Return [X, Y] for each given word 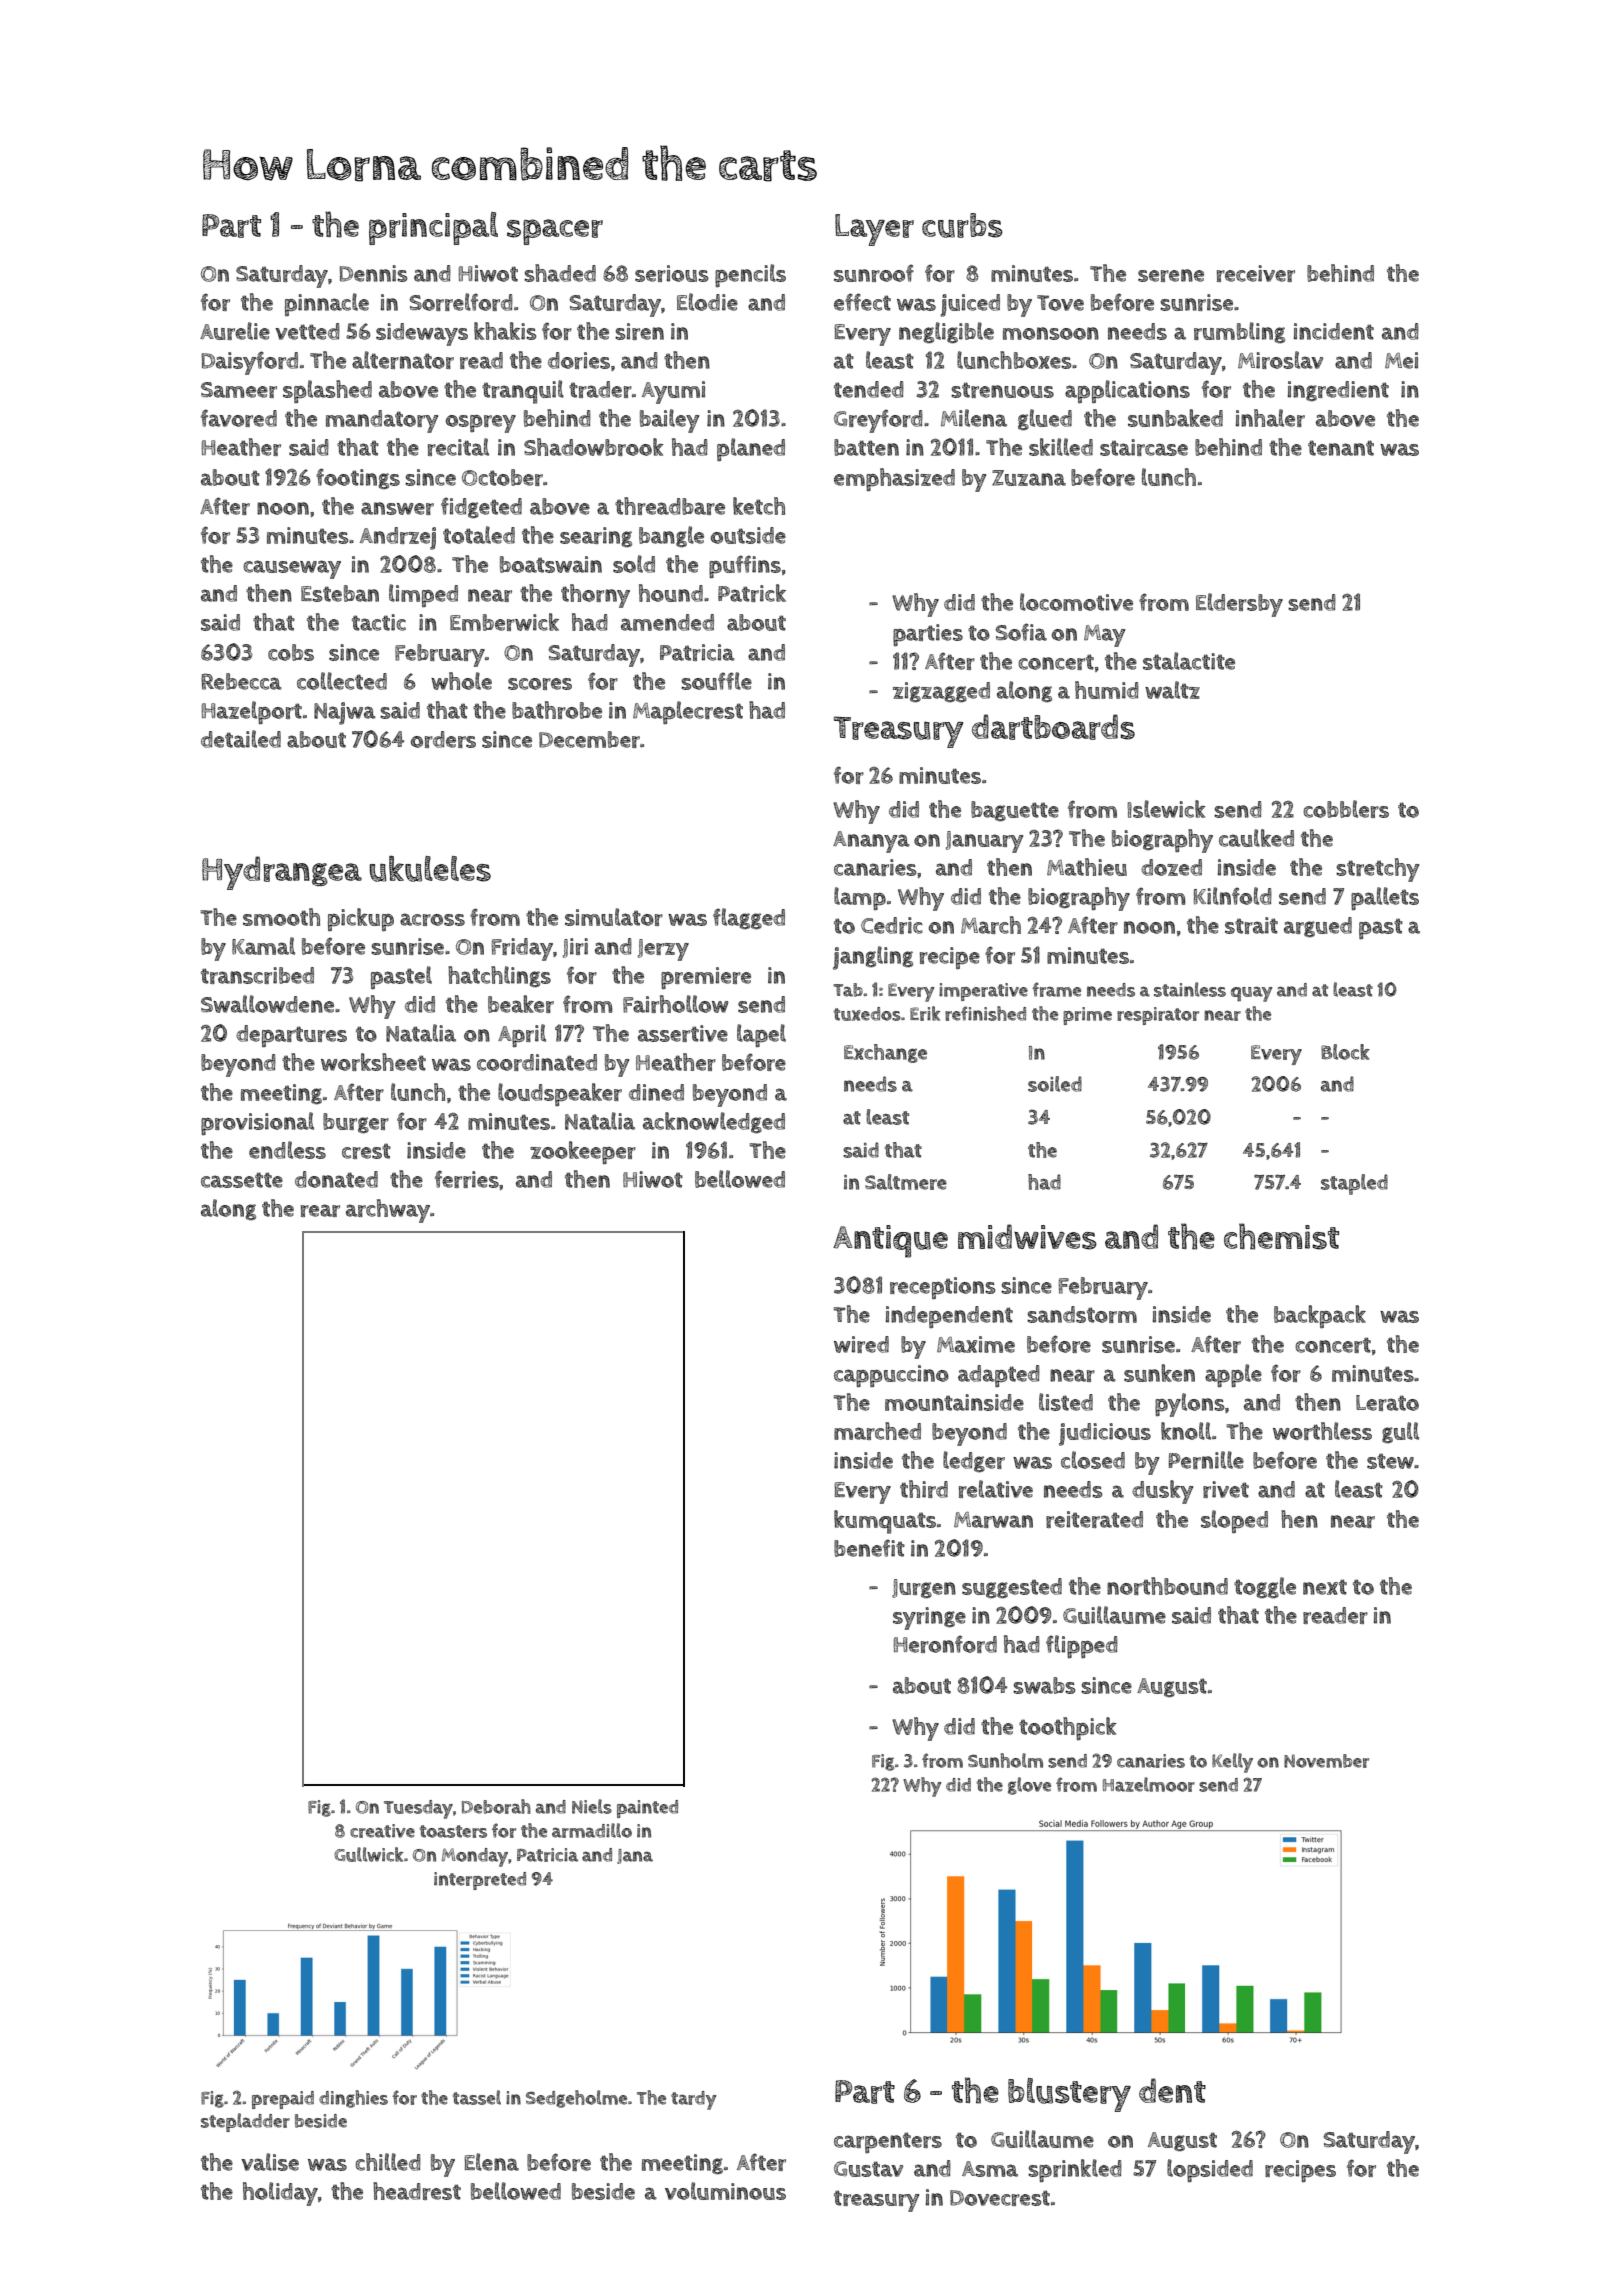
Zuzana [1029, 478]
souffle [716, 681]
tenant [1341, 448]
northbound [1167, 1586]
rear [320, 1210]
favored [239, 418]
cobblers [1346, 809]
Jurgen [924, 1588]
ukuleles [430, 869]
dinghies [353, 2099]
